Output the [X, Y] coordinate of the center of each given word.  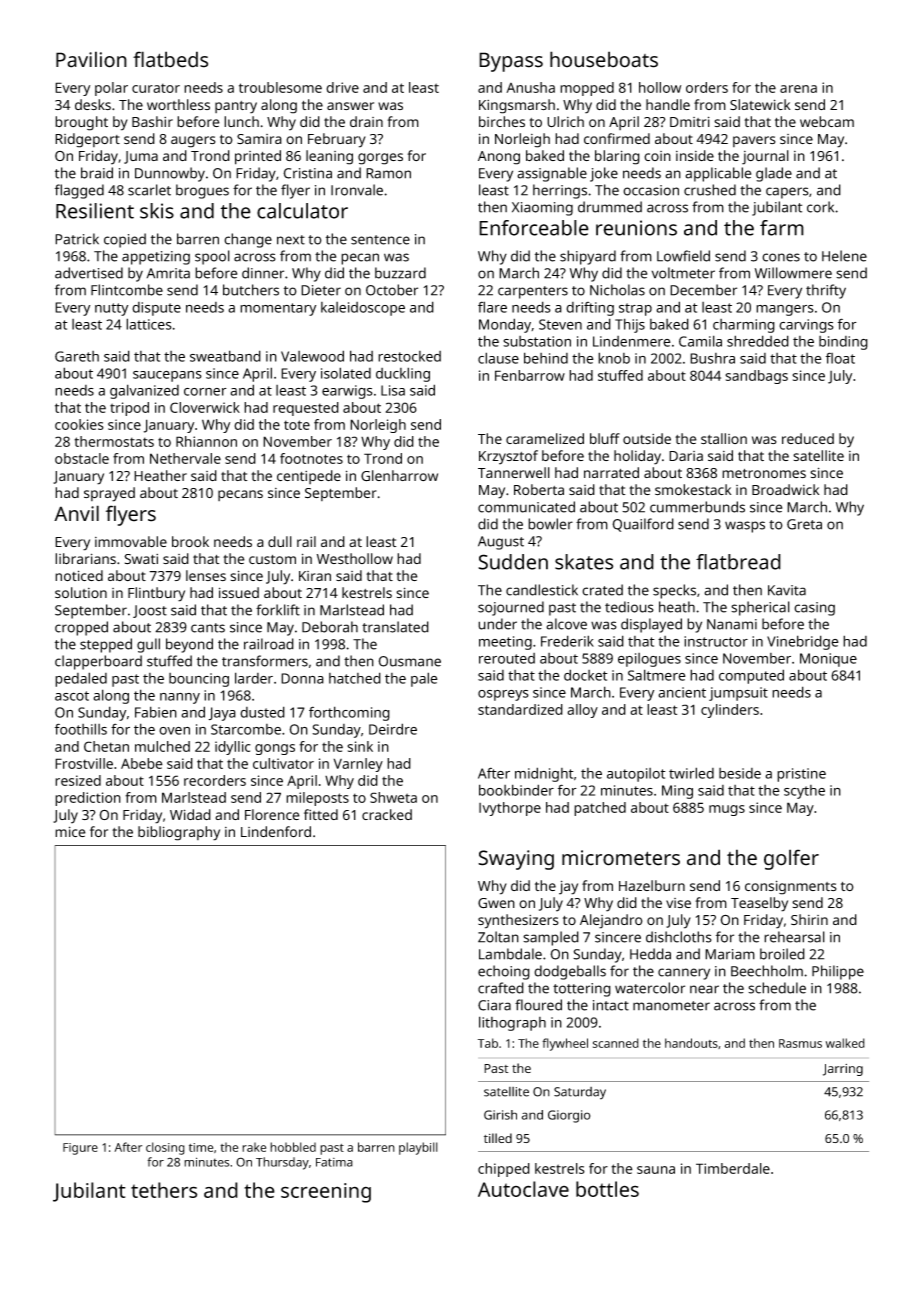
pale [424, 679]
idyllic [233, 748]
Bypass [511, 62]
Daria [686, 456]
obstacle [82, 458]
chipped [504, 1170]
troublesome [280, 87]
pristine [801, 775]
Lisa [393, 390]
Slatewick [760, 104]
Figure [80, 1149]
